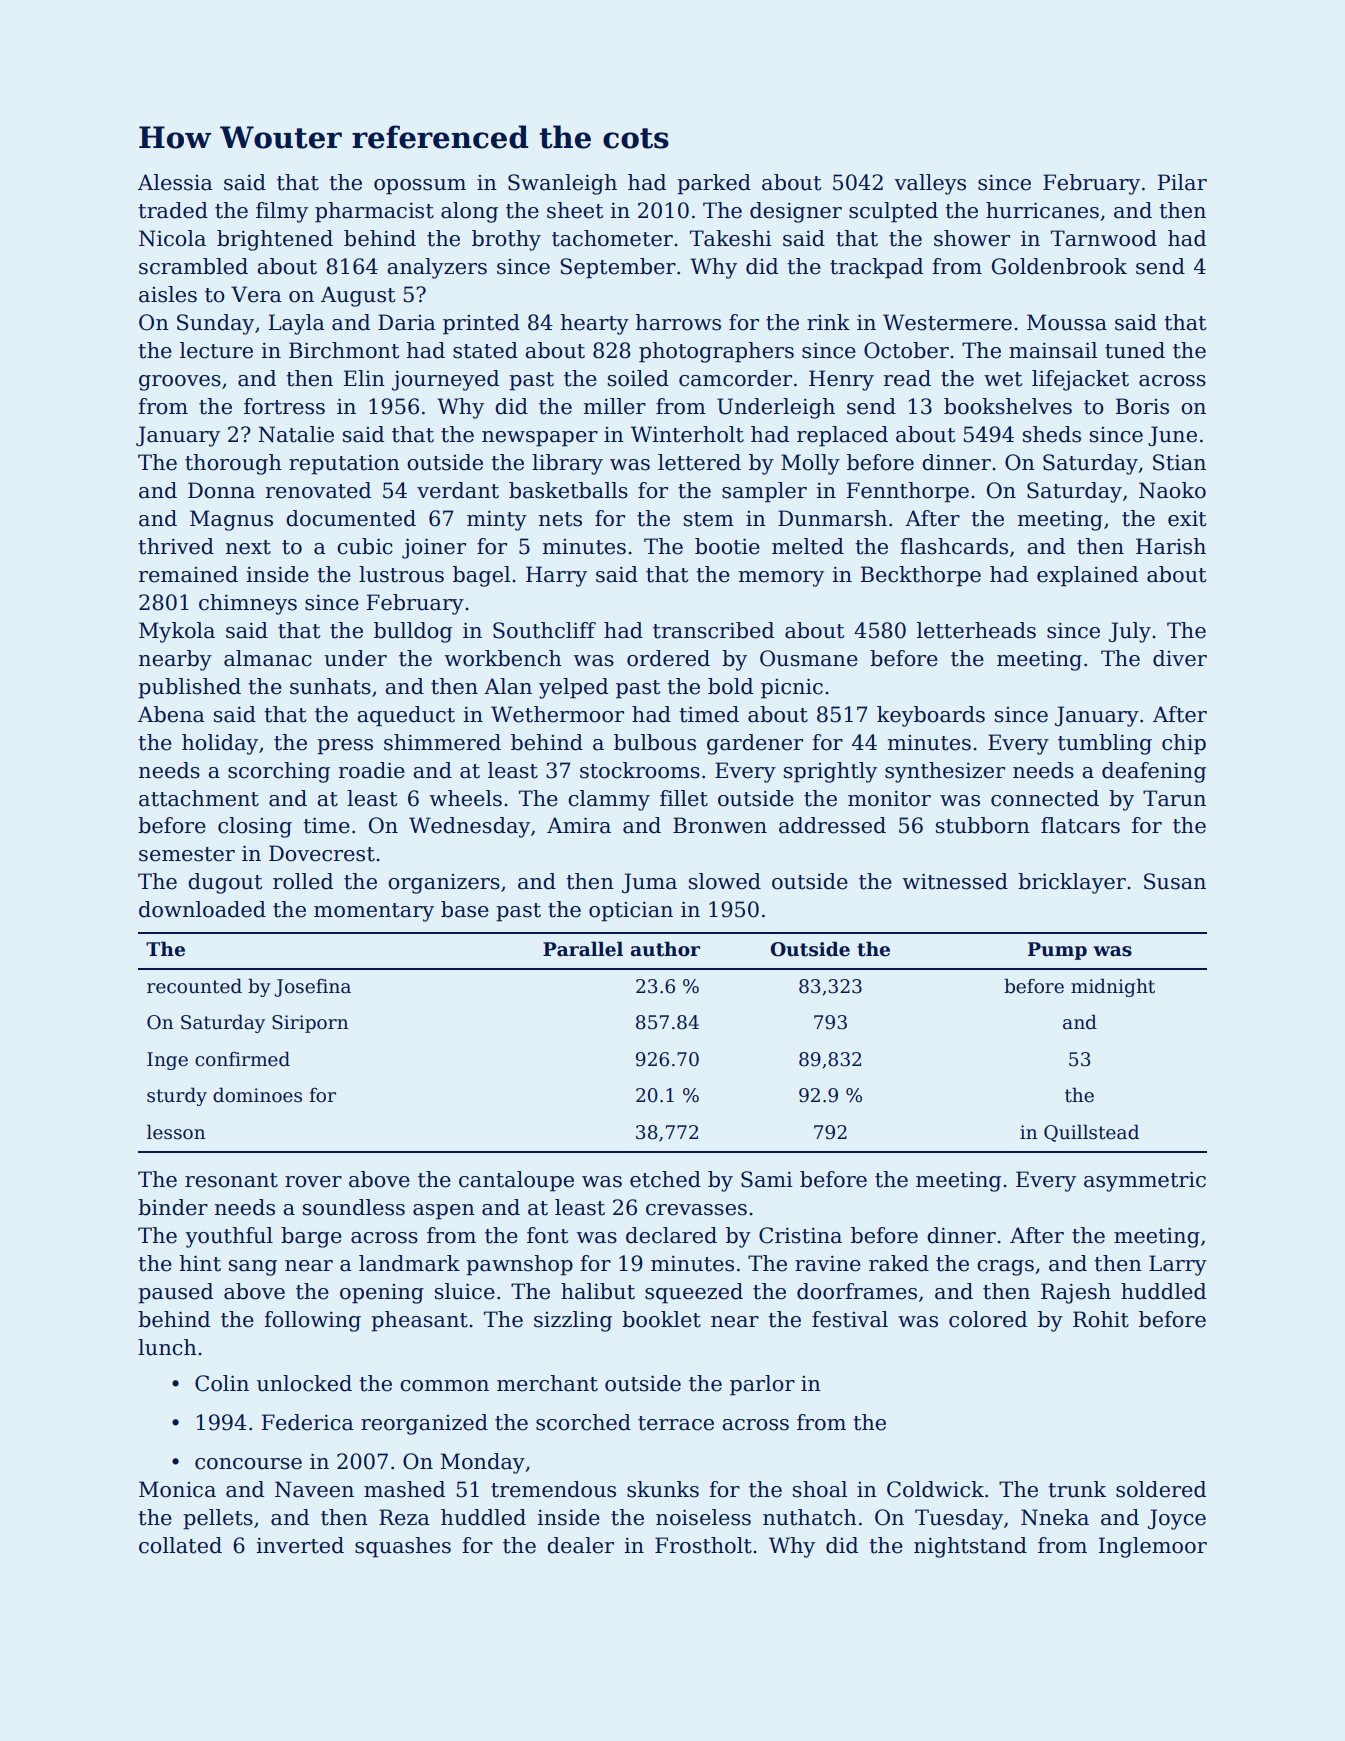  Describe the element at coordinates (676, 1423) in the document. I see `terrace` at that location.
